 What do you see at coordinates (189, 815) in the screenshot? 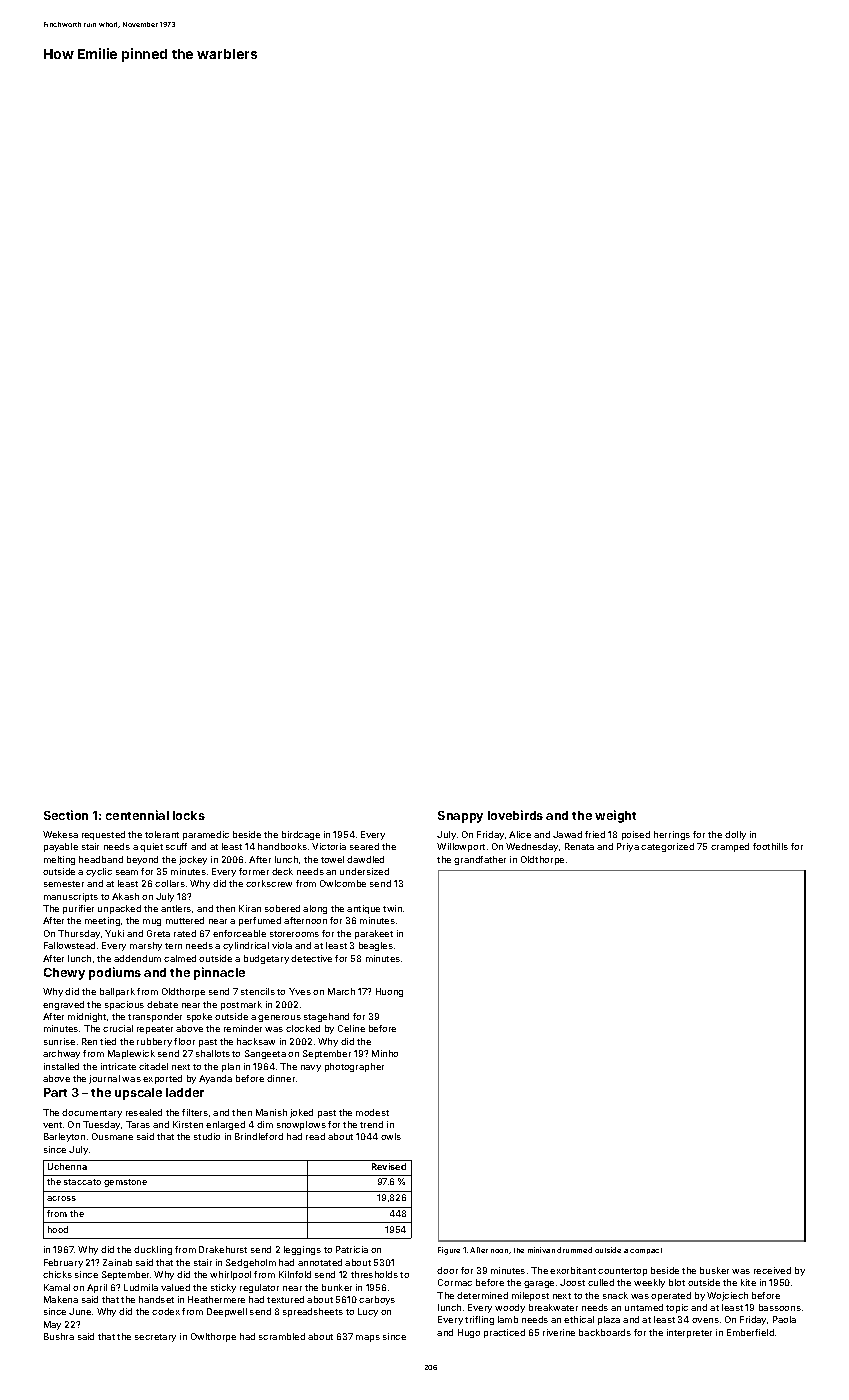
I see `locks` at bounding box center [189, 815].
